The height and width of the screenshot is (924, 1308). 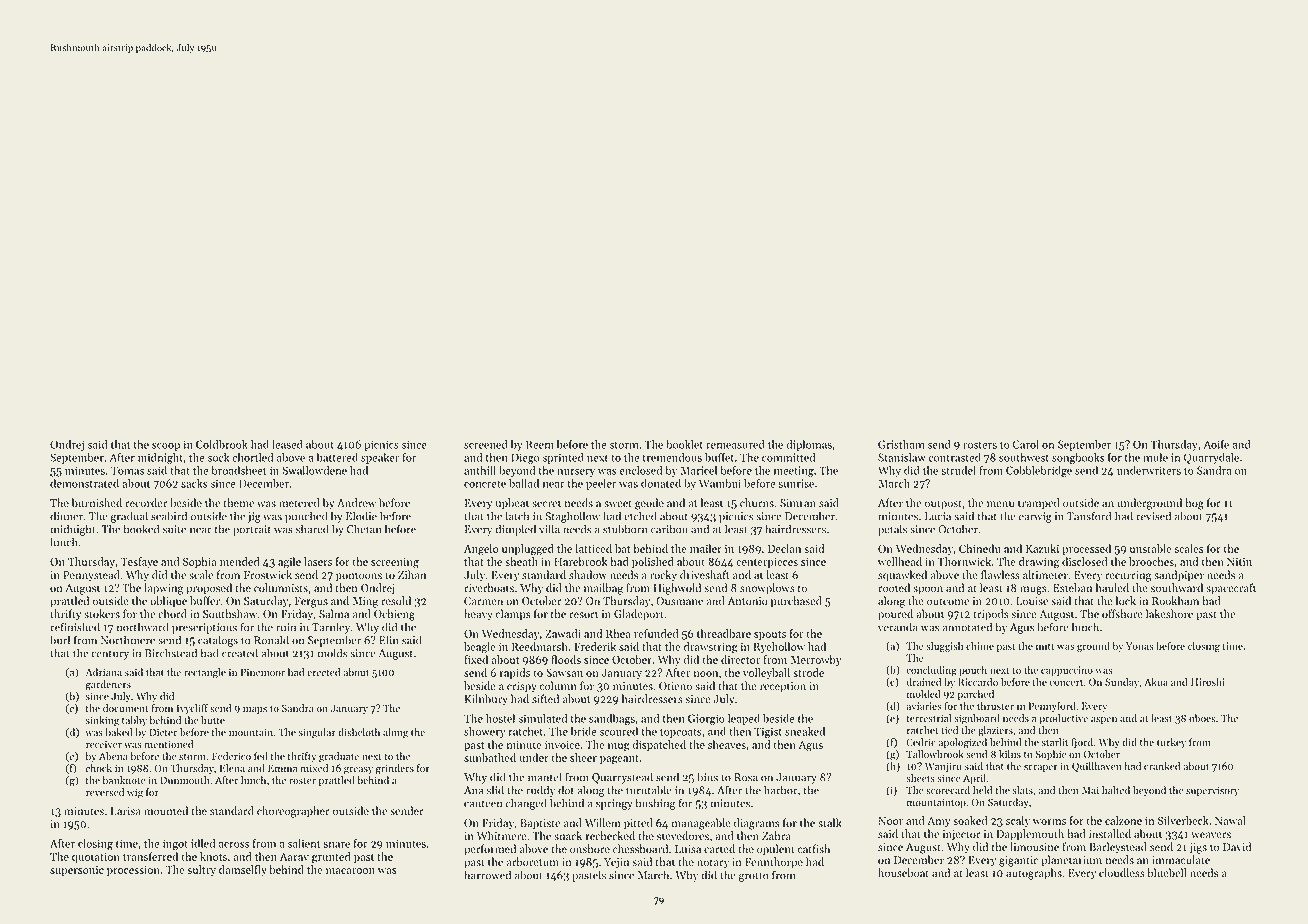 What do you see at coordinates (175, 844) in the screenshot?
I see `ingot` at bounding box center [175, 844].
